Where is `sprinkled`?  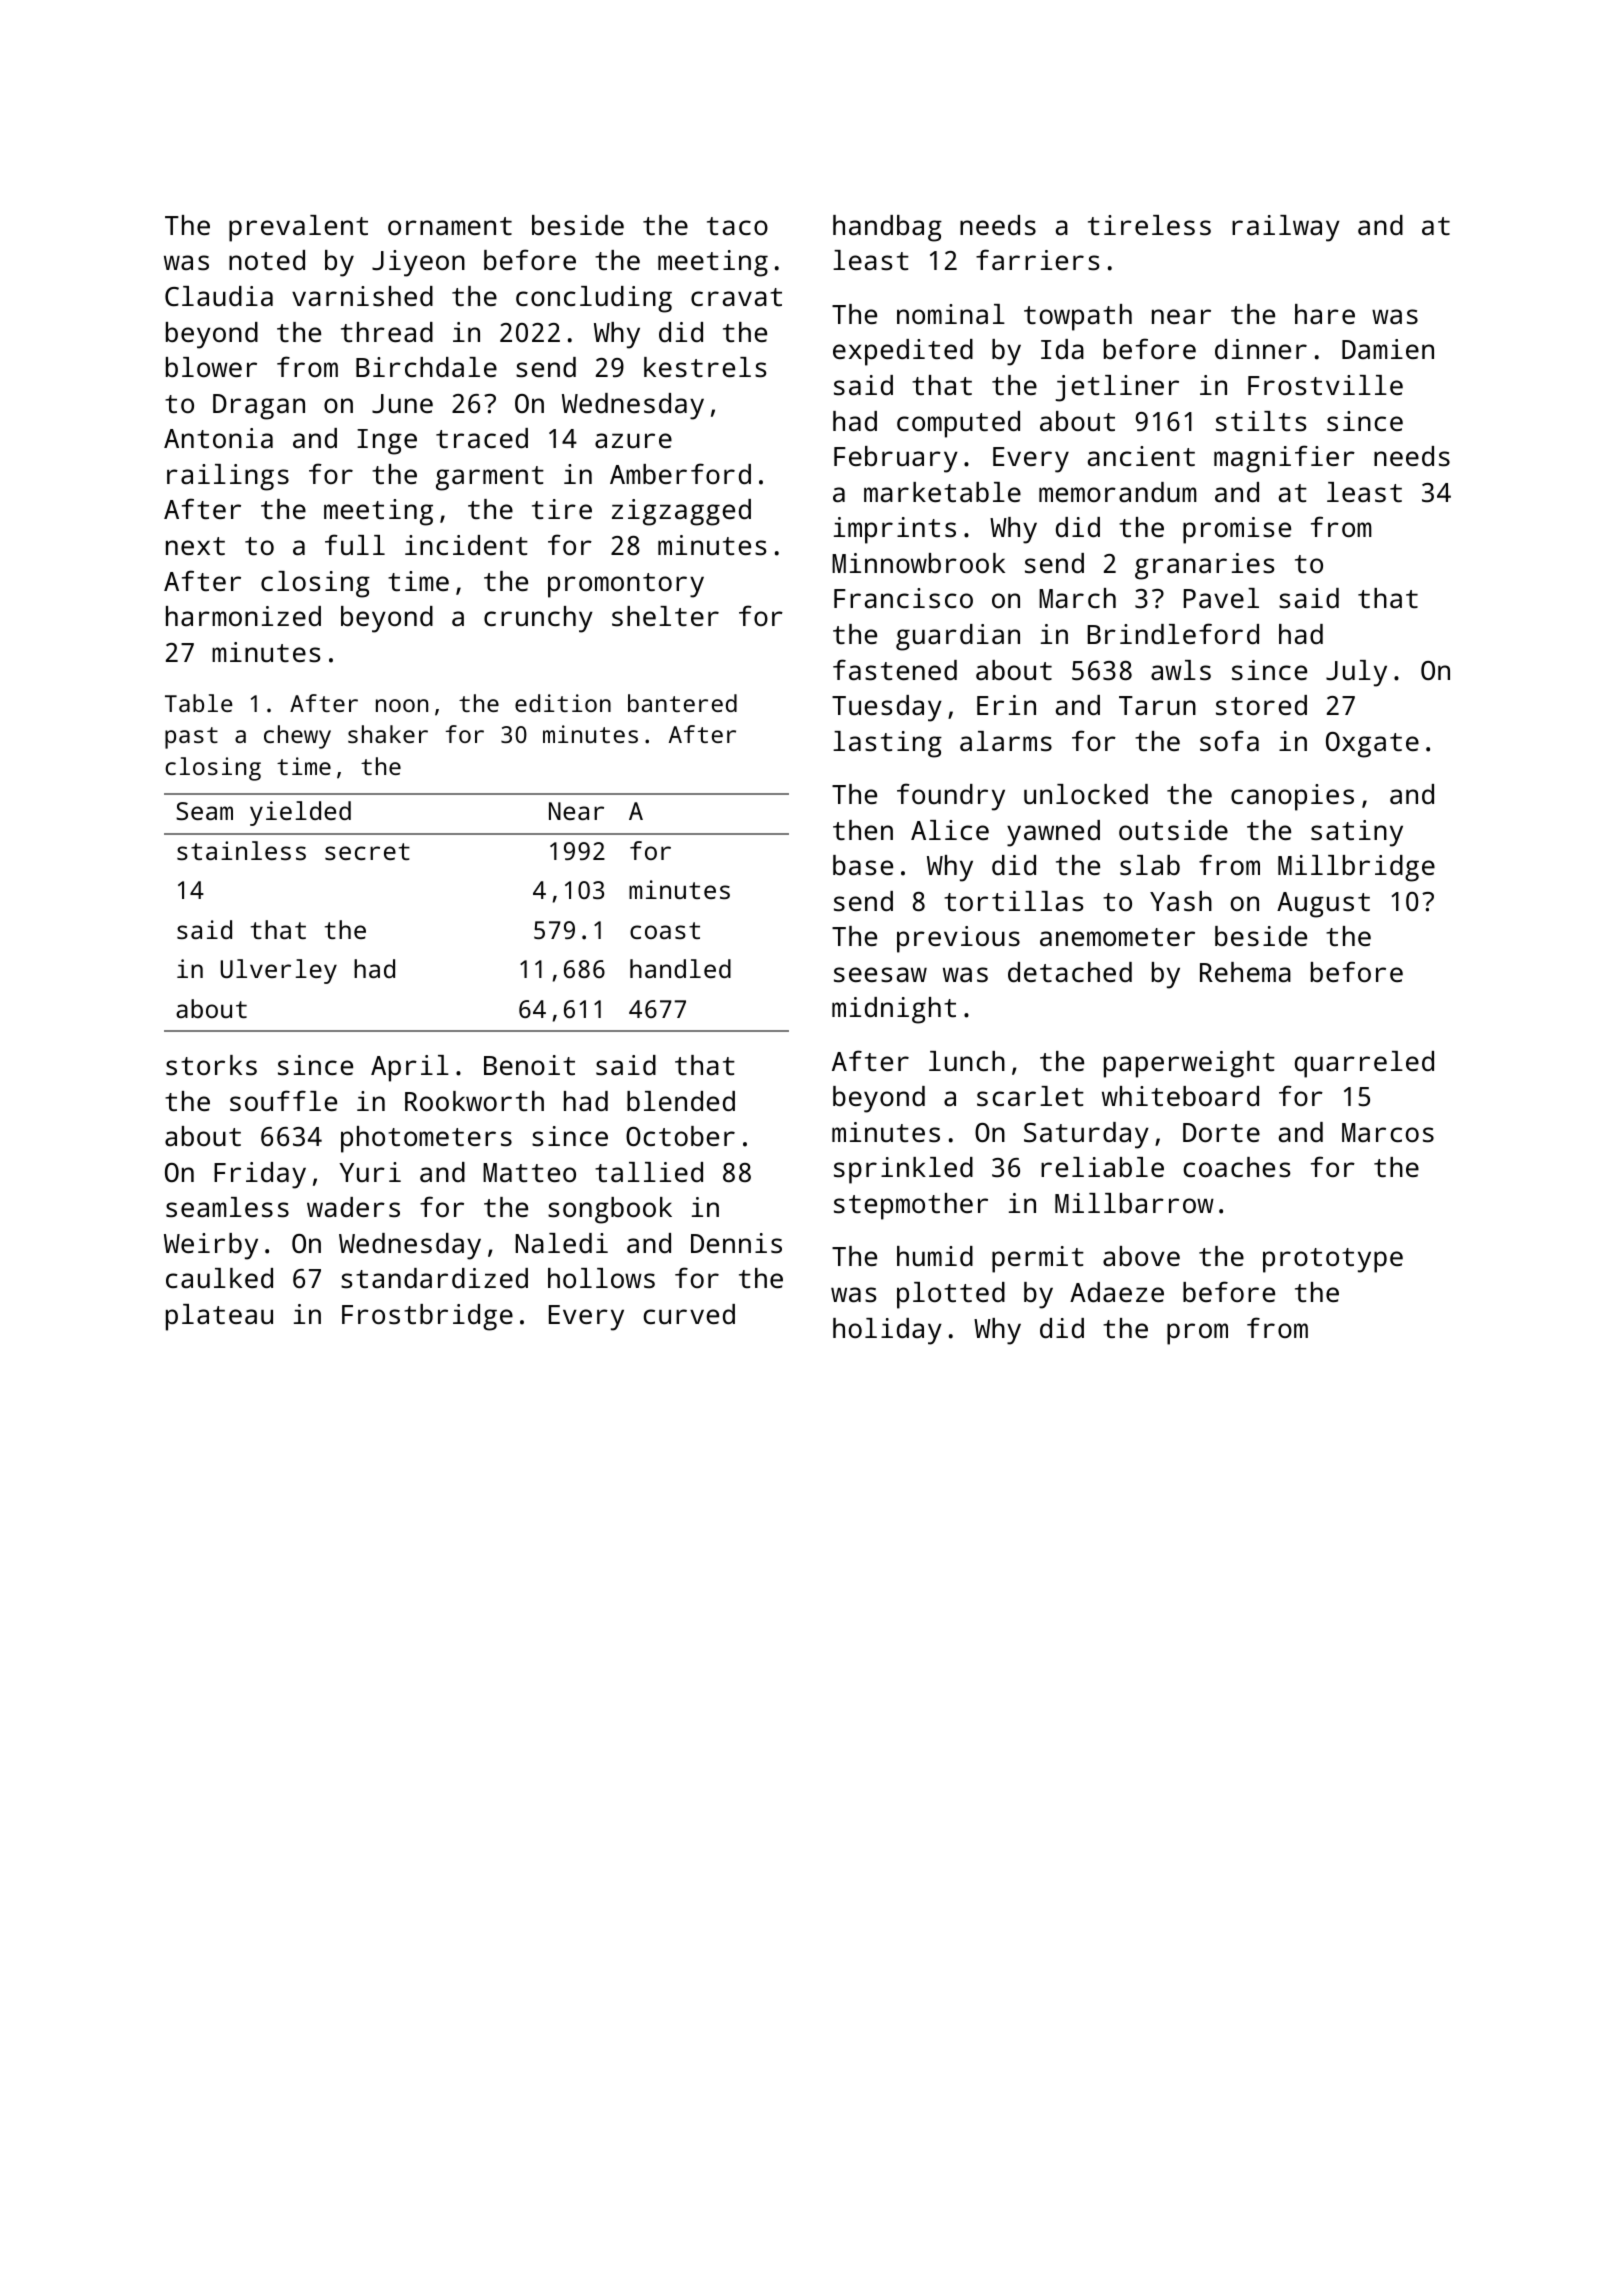 sprinkled is located at coordinates (903, 1170).
